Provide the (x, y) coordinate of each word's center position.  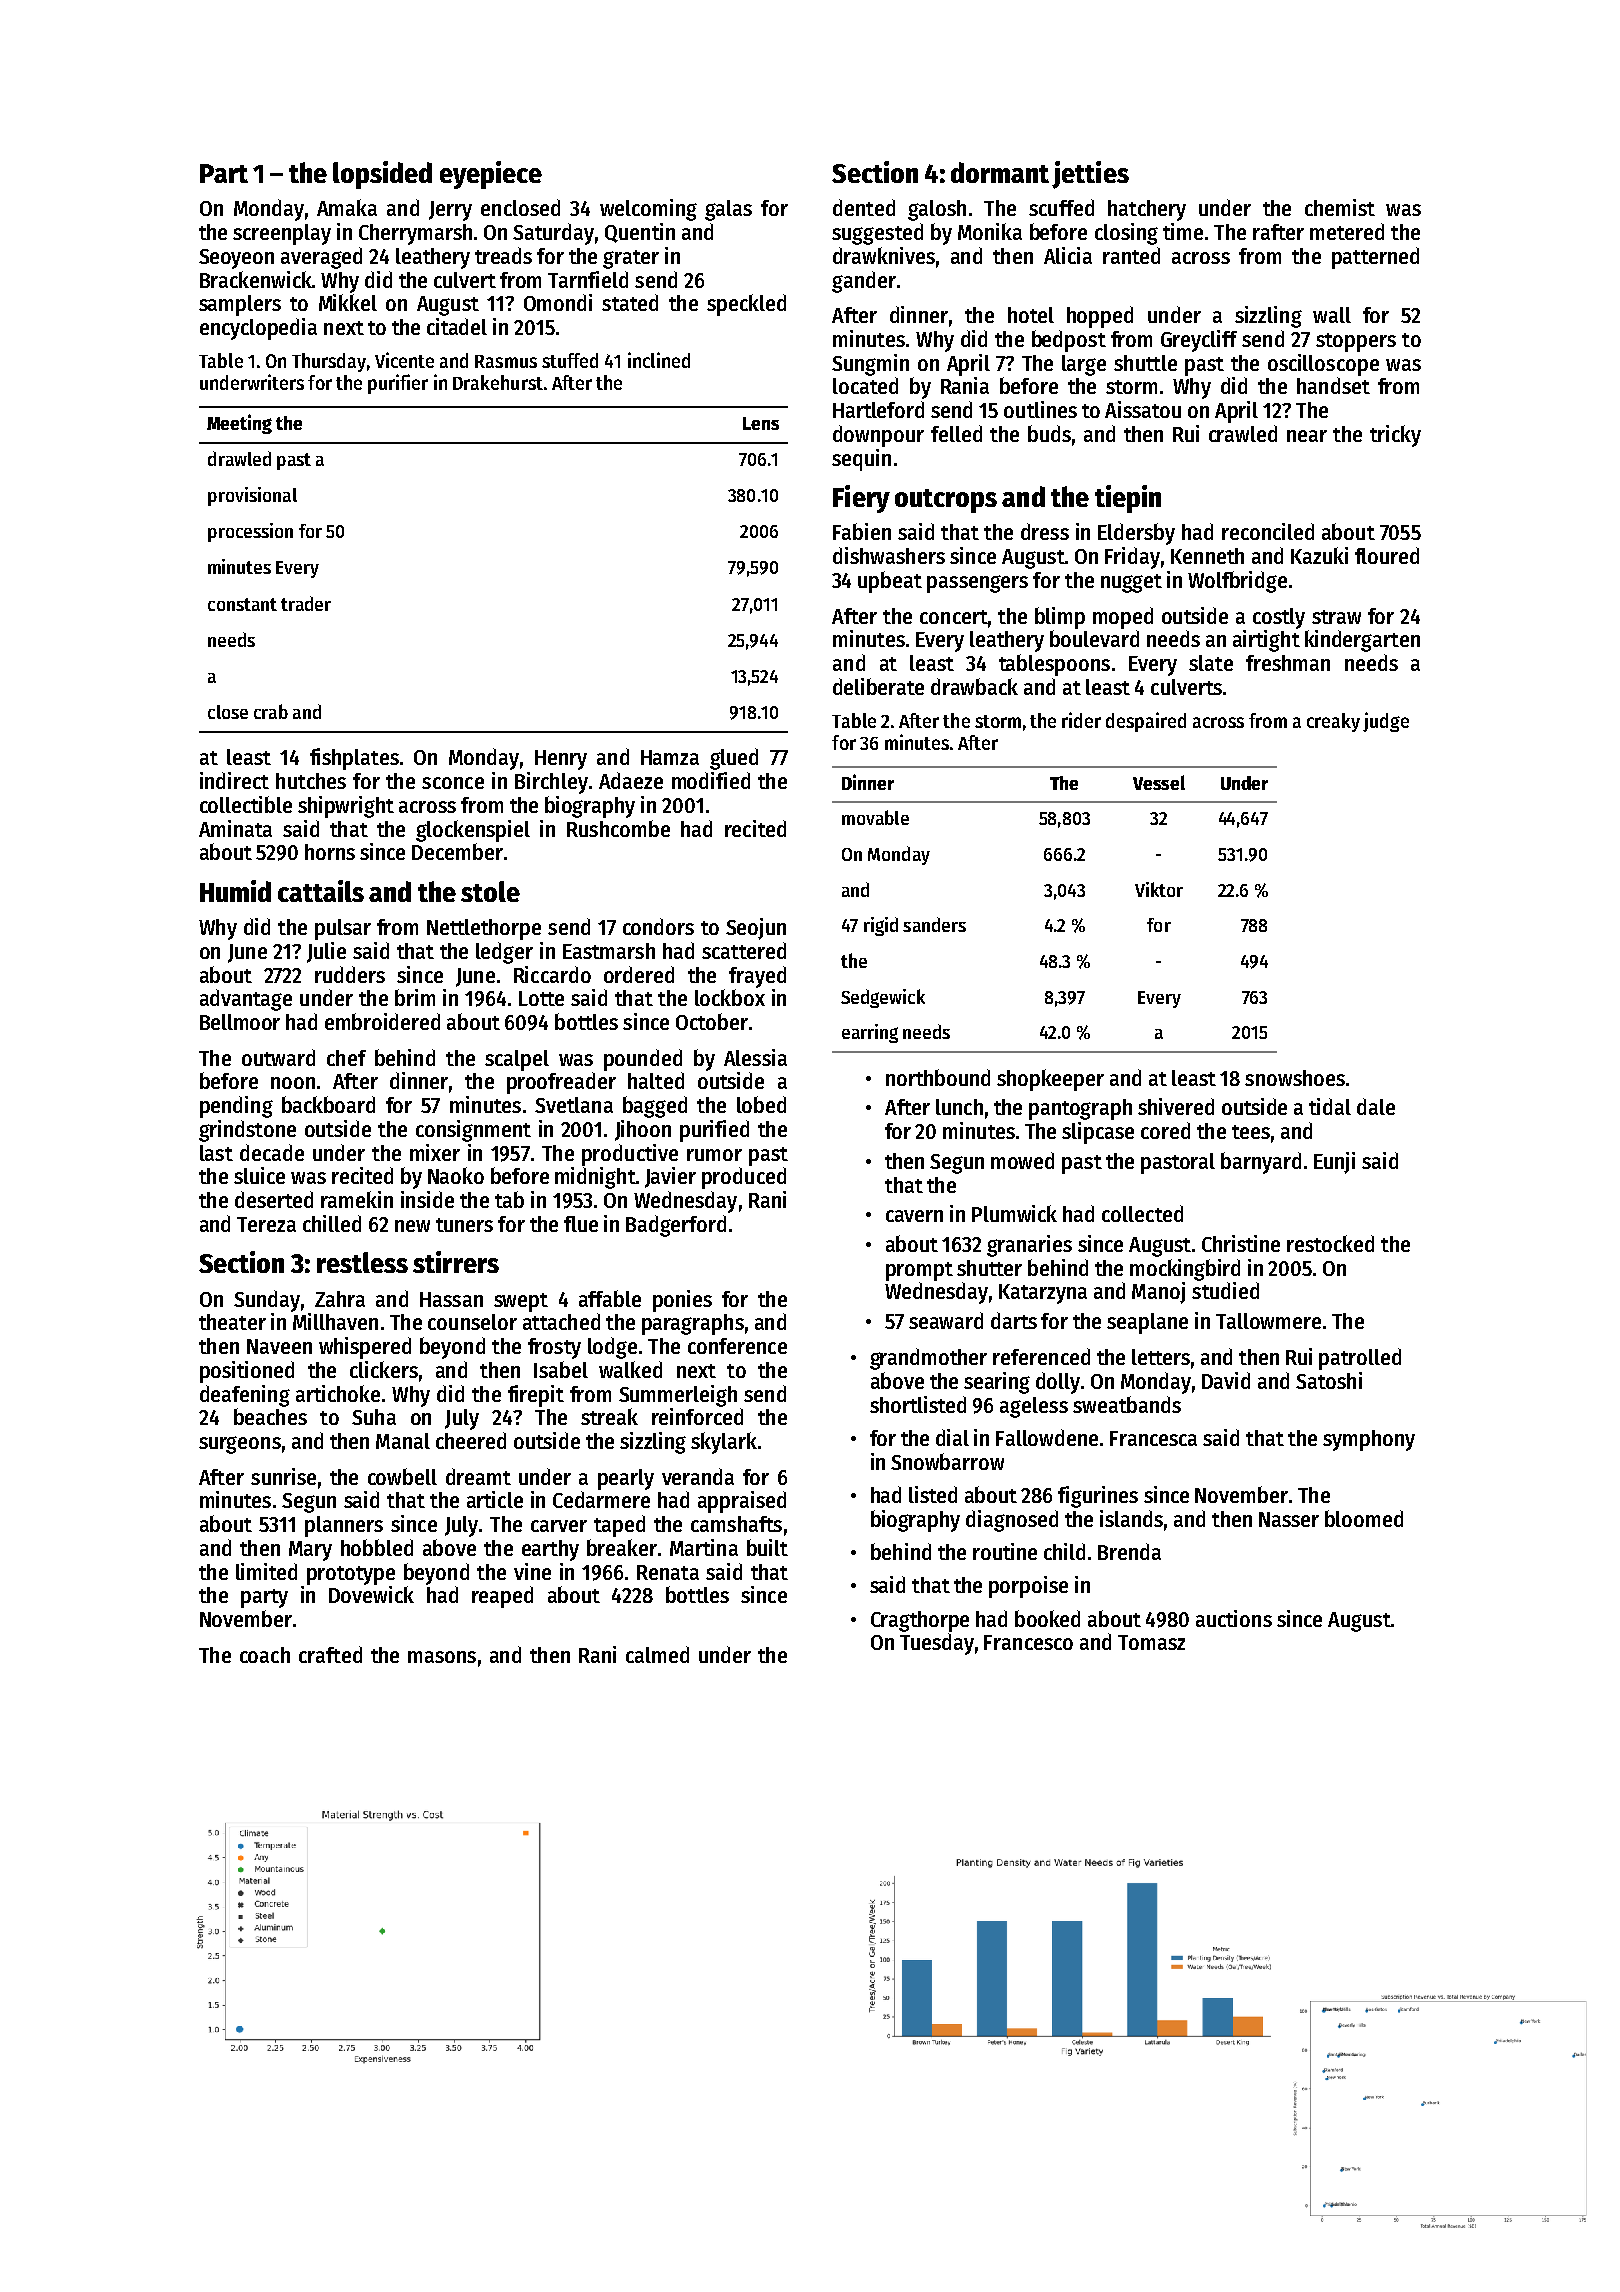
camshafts (736, 1524)
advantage (246, 1000)
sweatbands (1127, 1404)
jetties (1090, 175)
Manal (403, 1441)
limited (266, 1571)
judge (1386, 722)
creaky (1333, 722)
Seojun (756, 929)
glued (734, 759)
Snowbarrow (947, 1461)
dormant (1000, 172)
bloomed (1364, 1518)
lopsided (382, 175)
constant (242, 604)
